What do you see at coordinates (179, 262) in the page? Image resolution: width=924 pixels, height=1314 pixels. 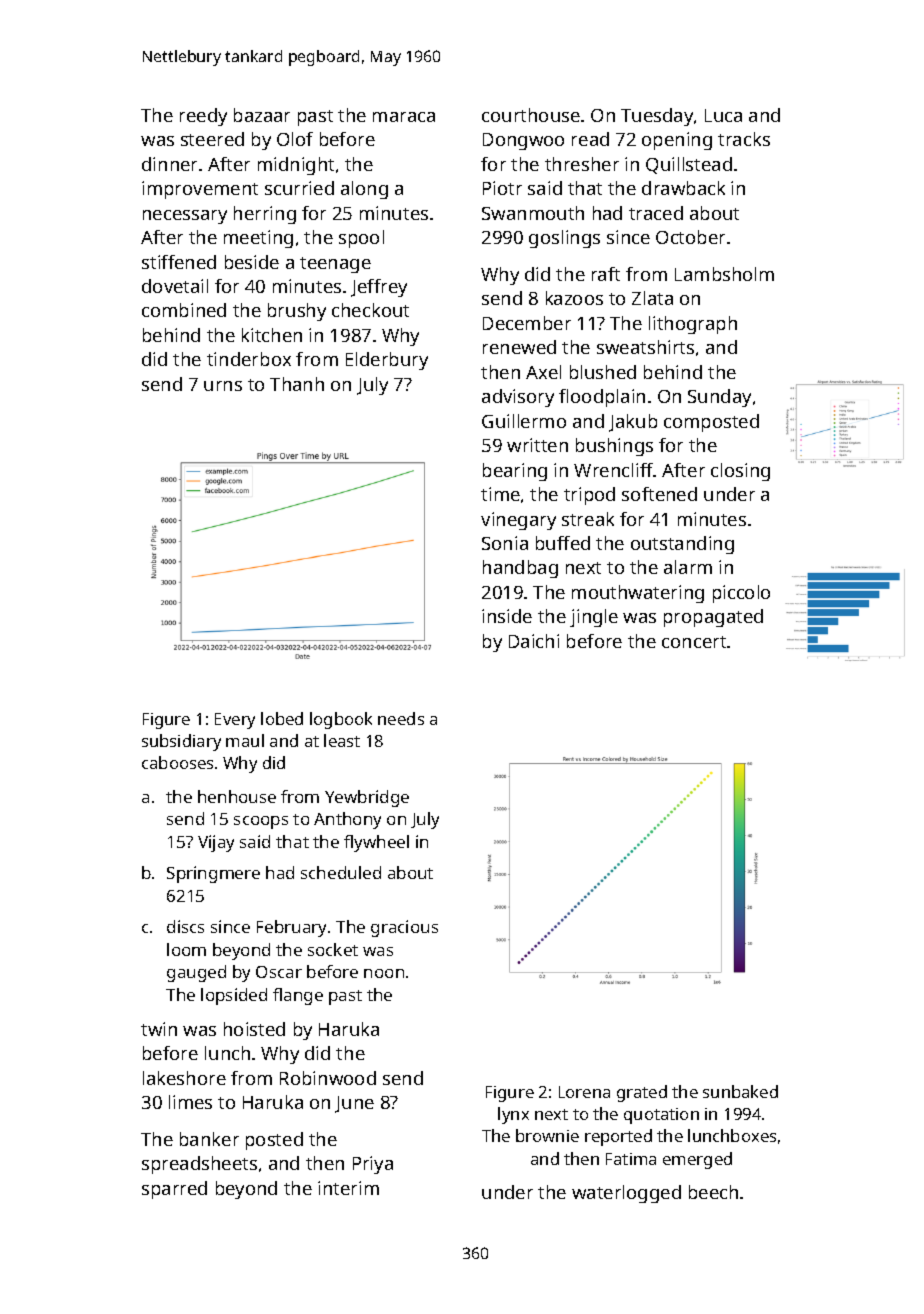 I see `stiffened` at bounding box center [179, 262].
